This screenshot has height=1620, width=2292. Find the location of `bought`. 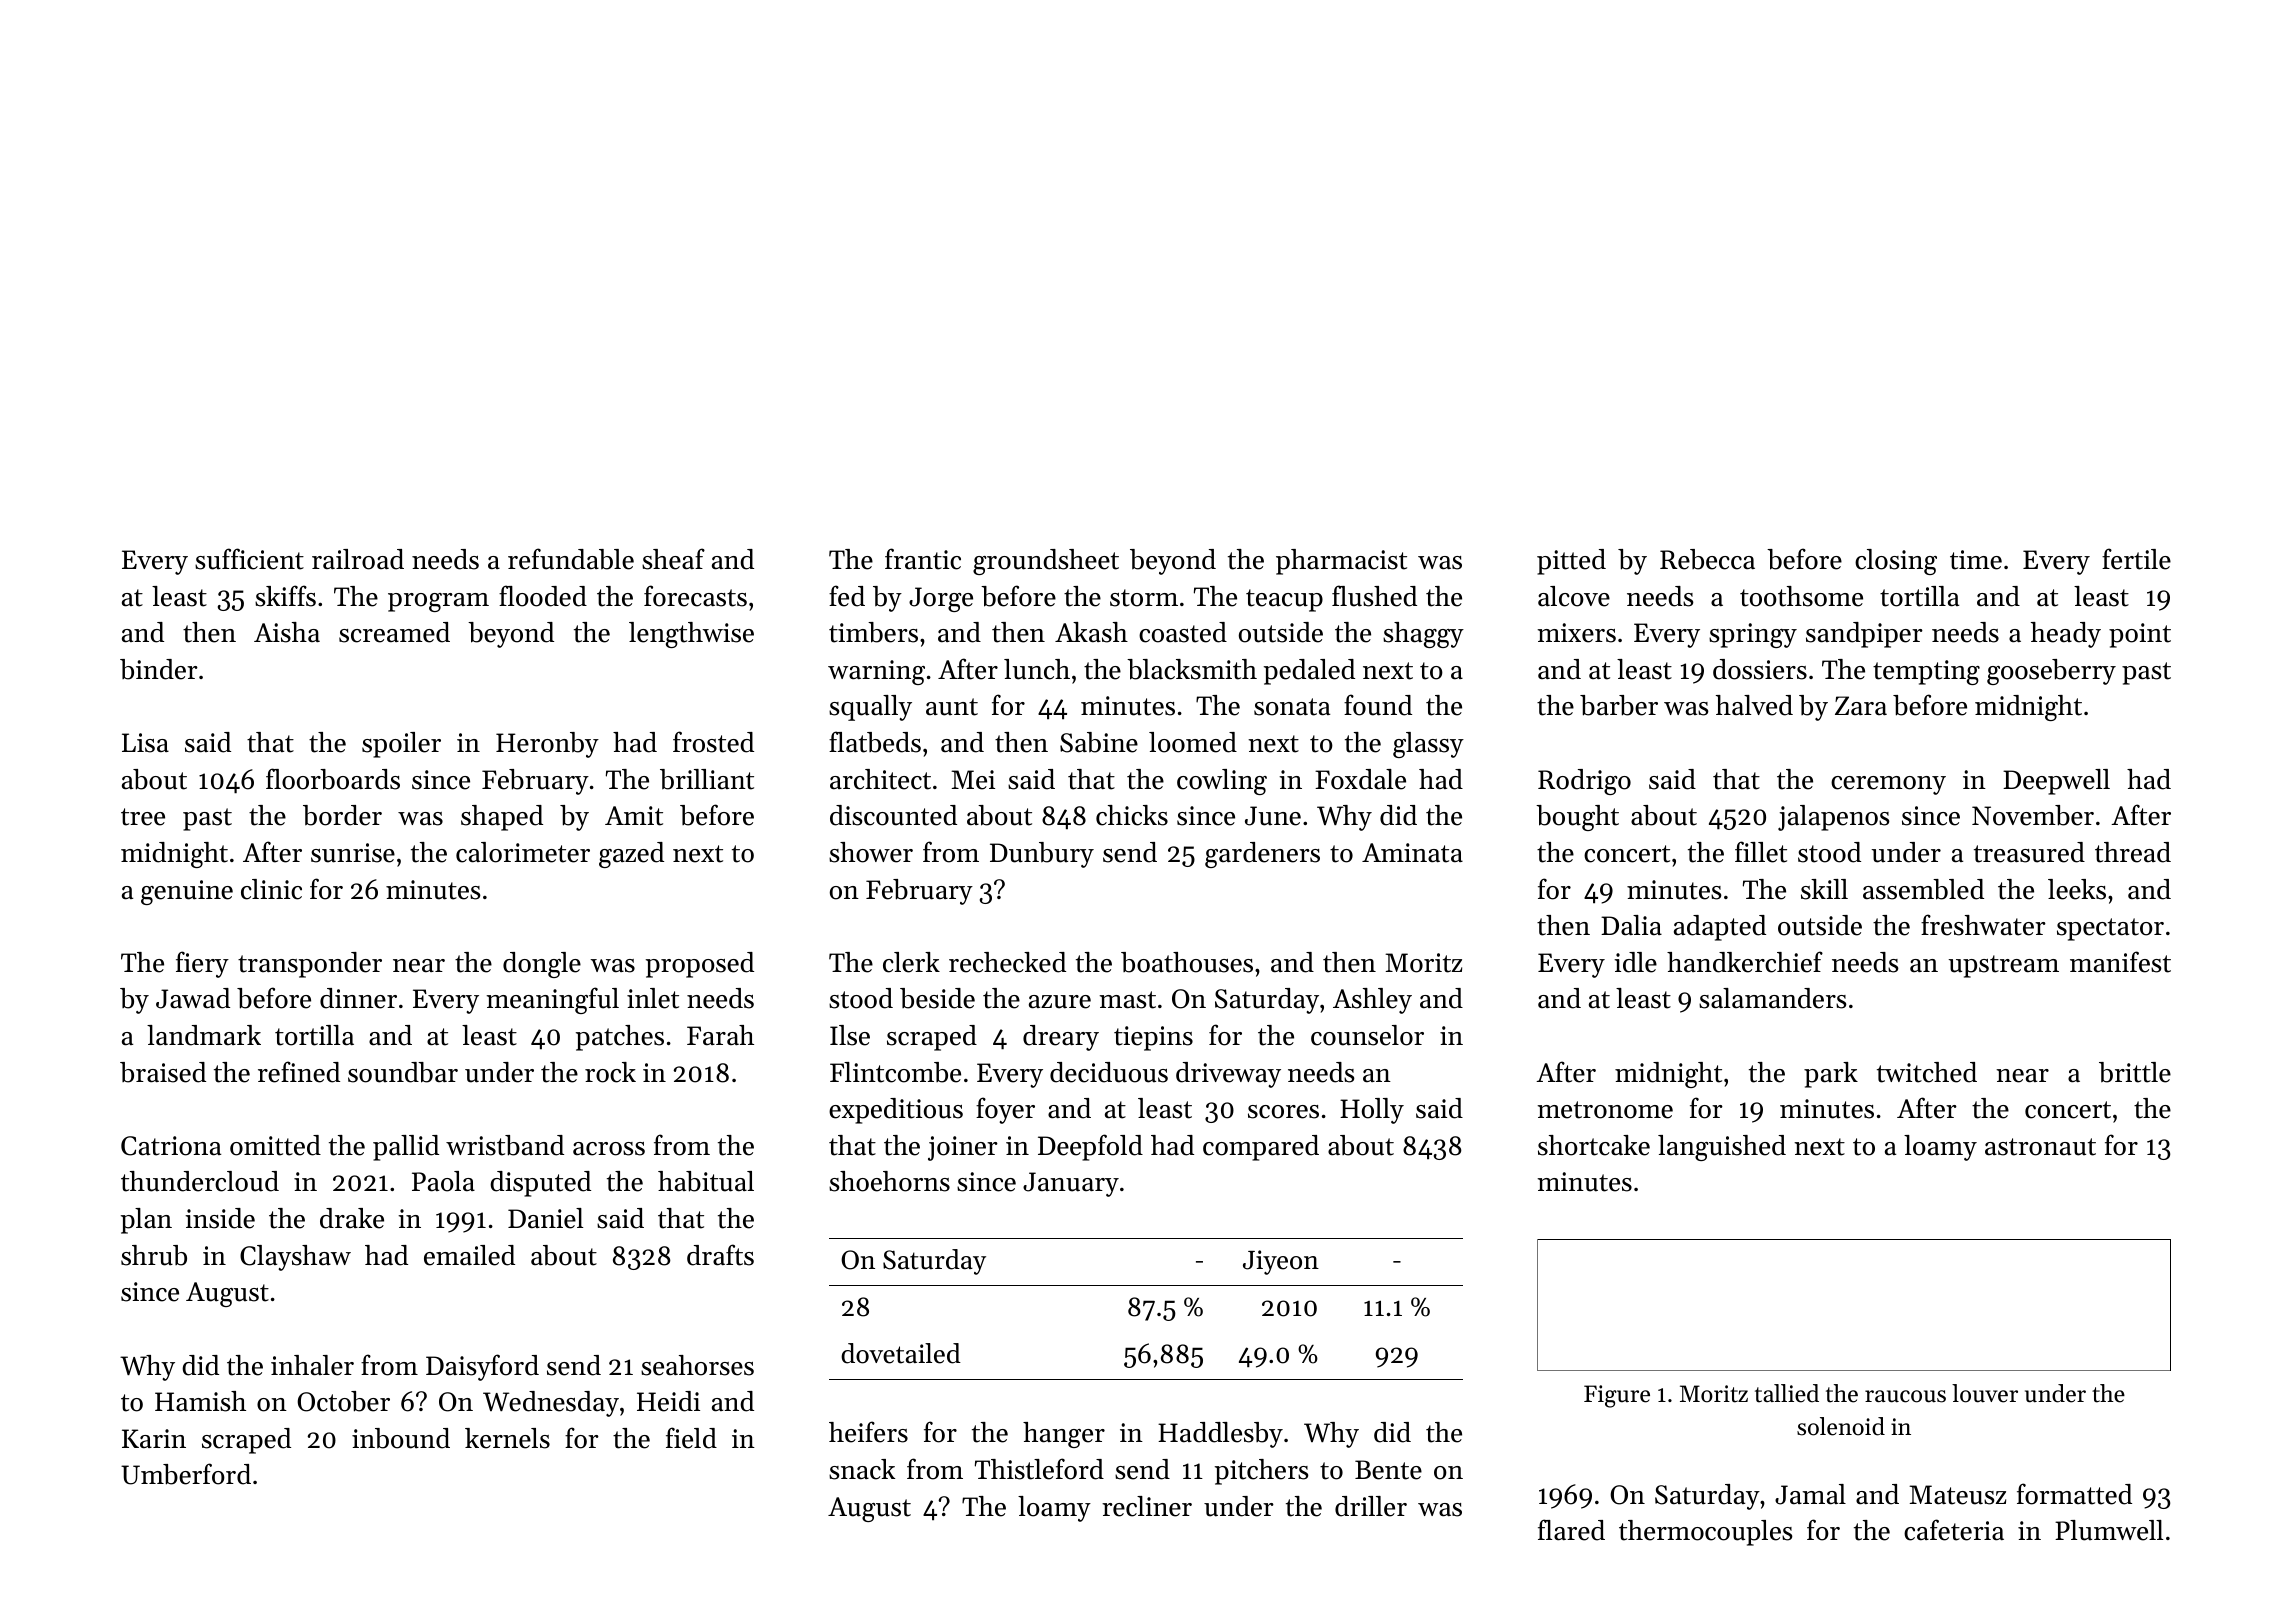

bought is located at coordinates (1577, 818).
